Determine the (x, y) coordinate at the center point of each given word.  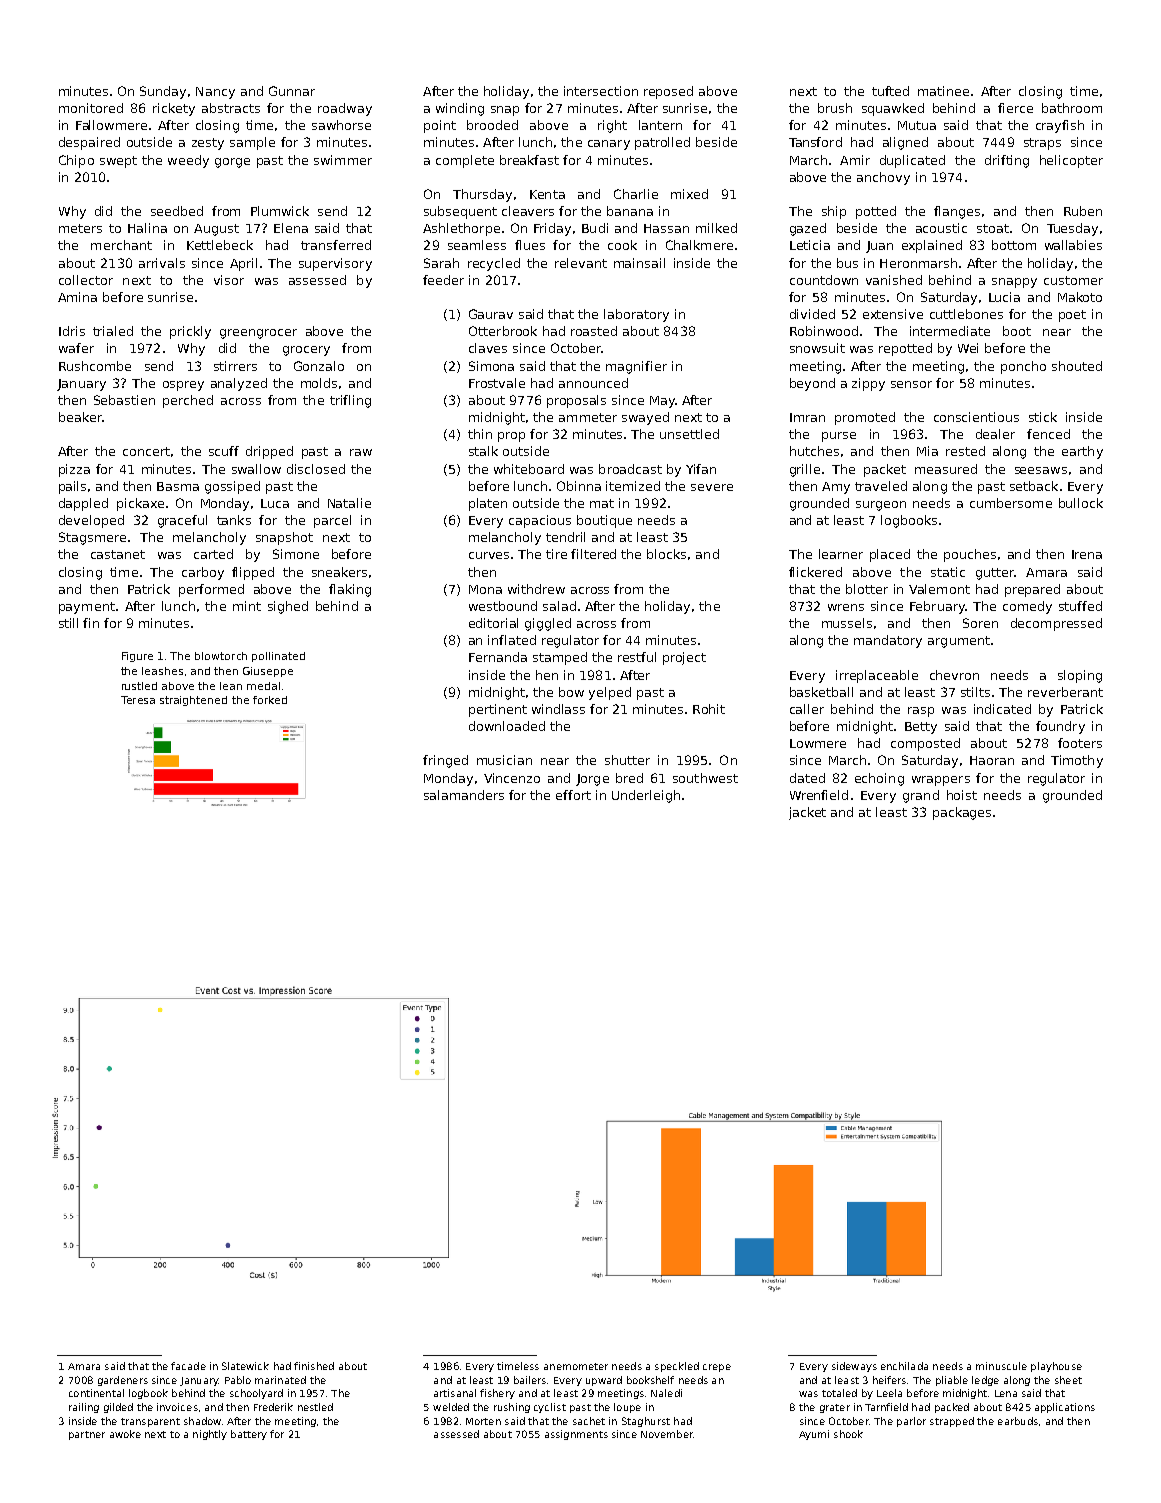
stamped (560, 658)
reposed (668, 92)
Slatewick (245, 1366)
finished (314, 1366)
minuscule (1001, 1366)
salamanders (464, 795)
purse (839, 437)
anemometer (576, 1366)
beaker (80, 417)
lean (231, 686)
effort (573, 795)
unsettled (689, 434)
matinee (943, 91)
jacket (807, 813)
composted (925, 744)
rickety (174, 109)
